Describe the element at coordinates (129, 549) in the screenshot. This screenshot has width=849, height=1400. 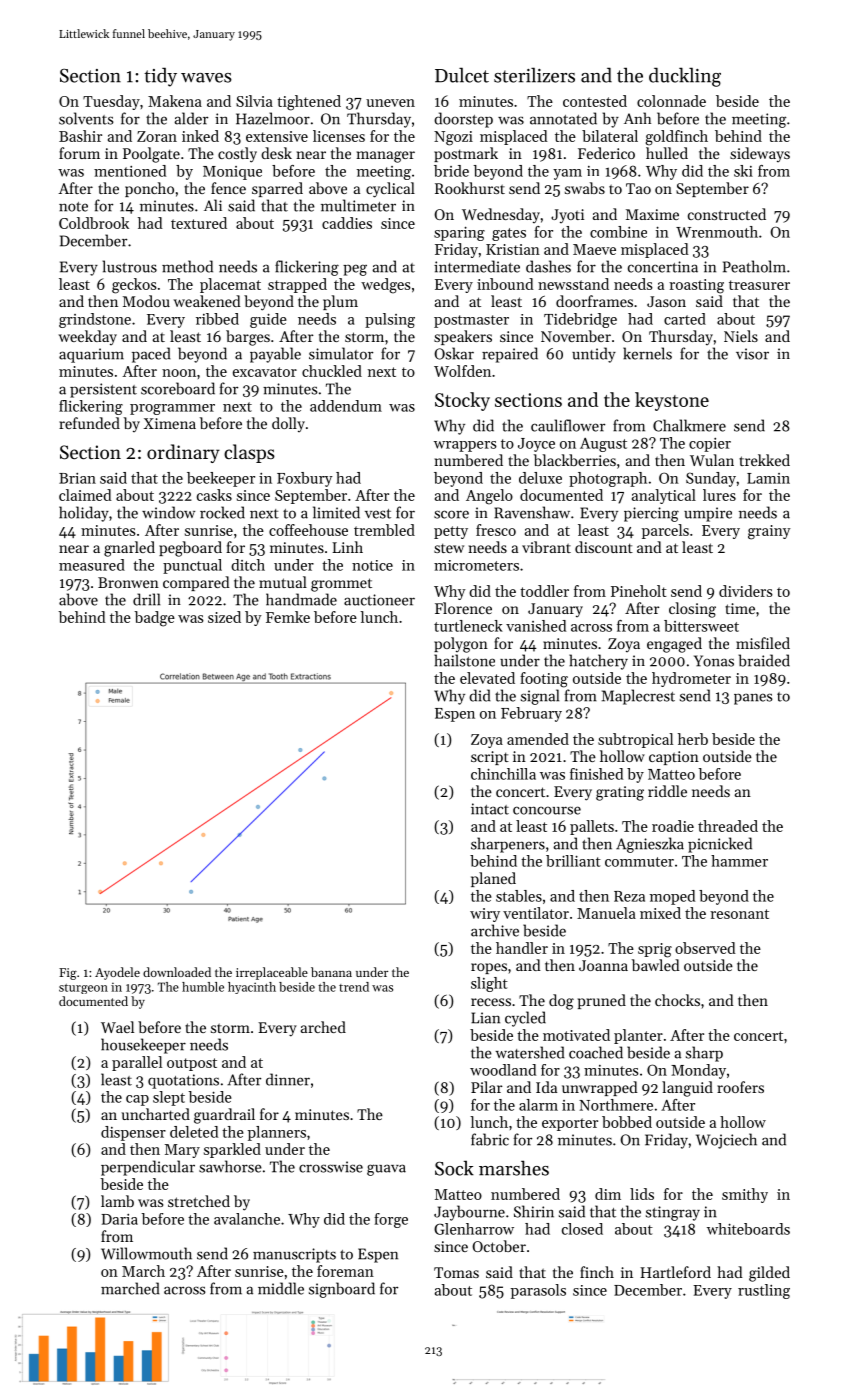
I see `gnarled` at that location.
